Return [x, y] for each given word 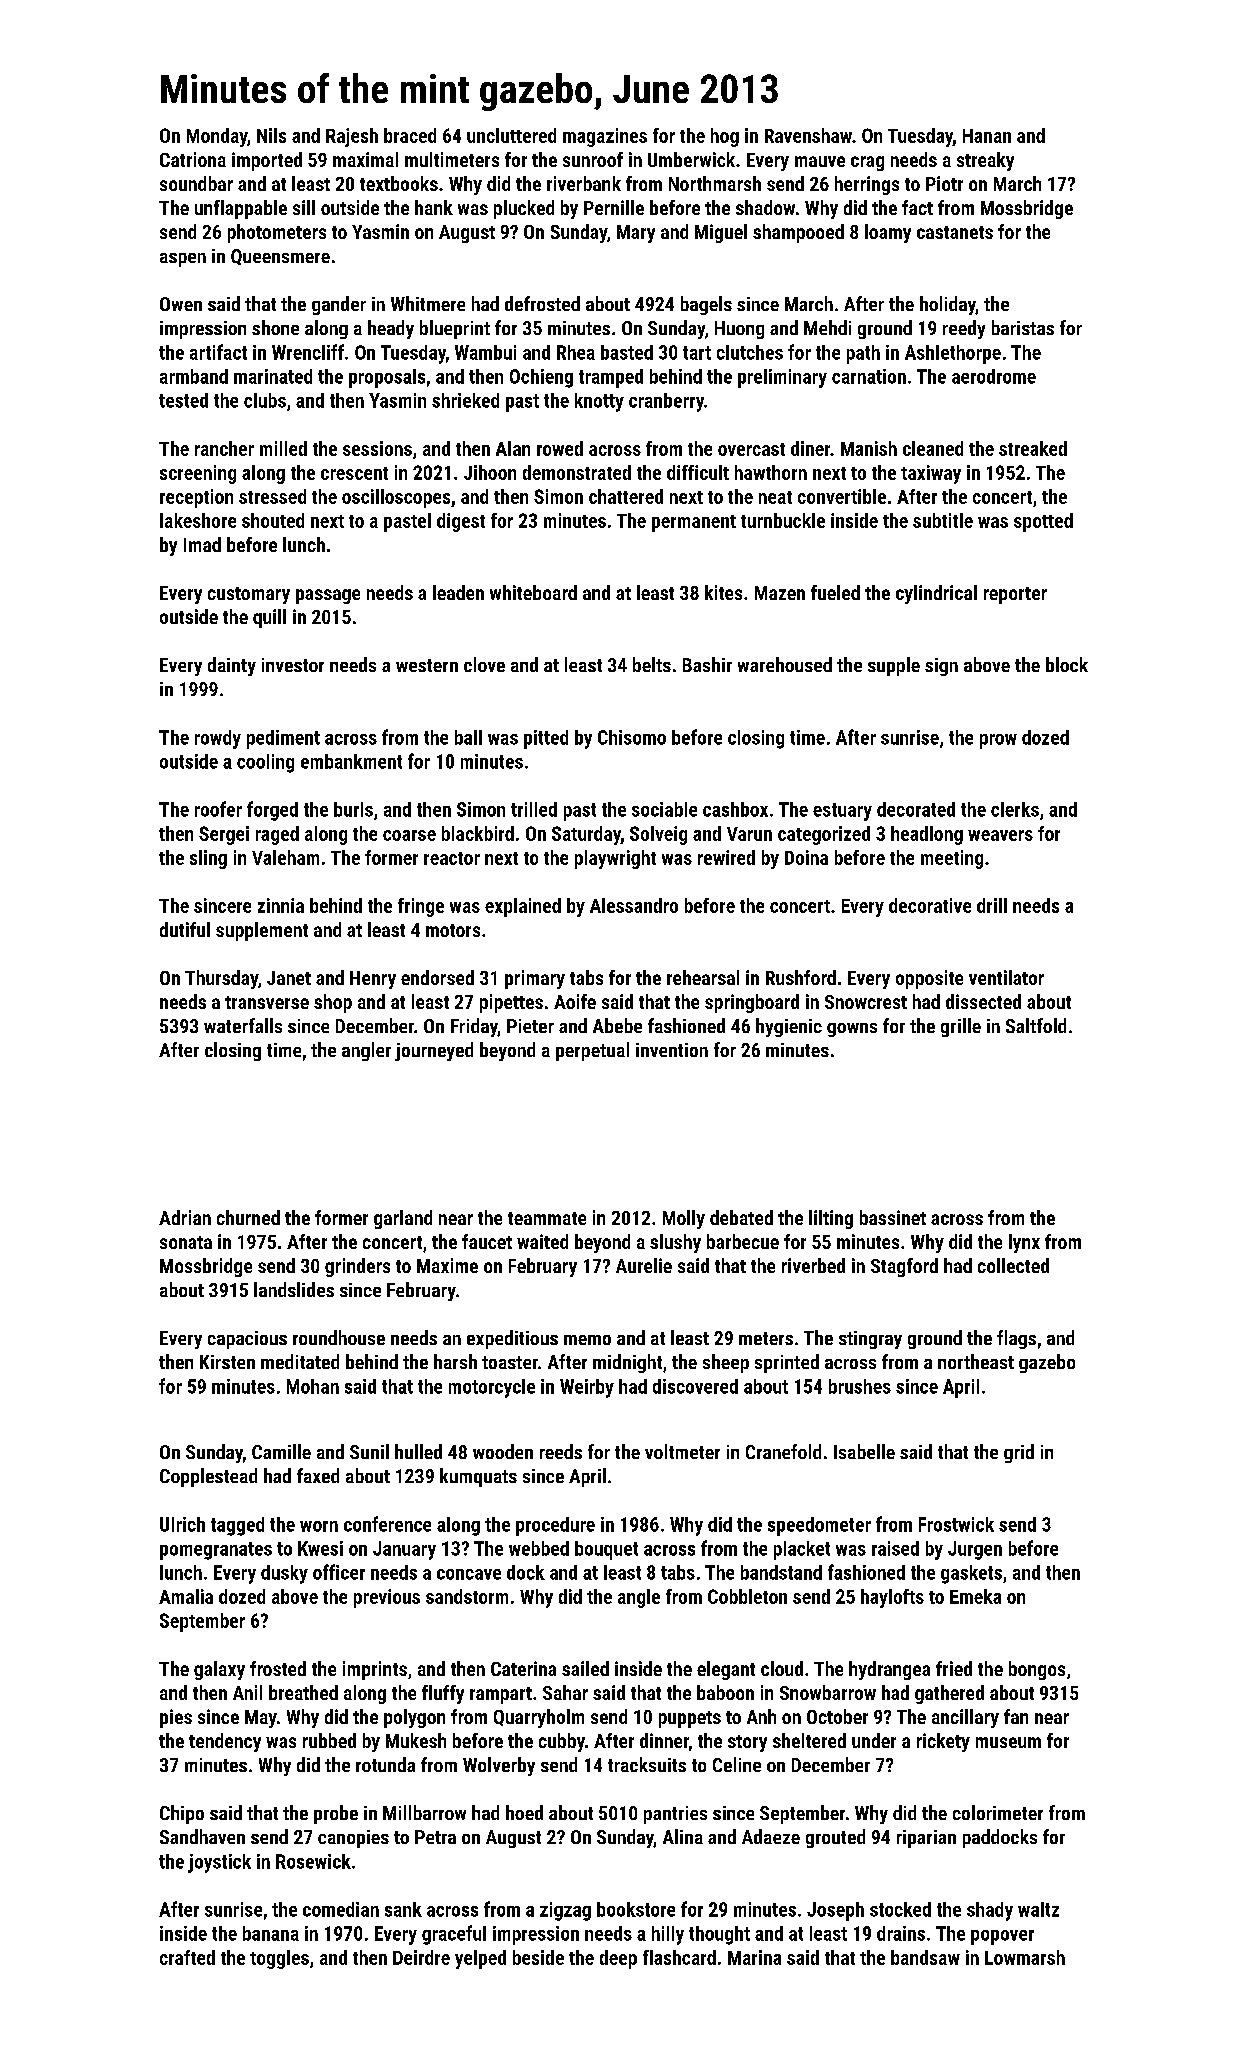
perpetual [592, 1051]
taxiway [931, 474]
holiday [948, 305]
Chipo [182, 1814]
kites [723, 592]
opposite [929, 979]
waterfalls [243, 1025]
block [1067, 664]
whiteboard [533, 592]
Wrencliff [308, 352]
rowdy [218, 739]
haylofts [892, 1598]
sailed [585, 1668]
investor [293, 665]
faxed [318, 1475]
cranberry [666, 402]
